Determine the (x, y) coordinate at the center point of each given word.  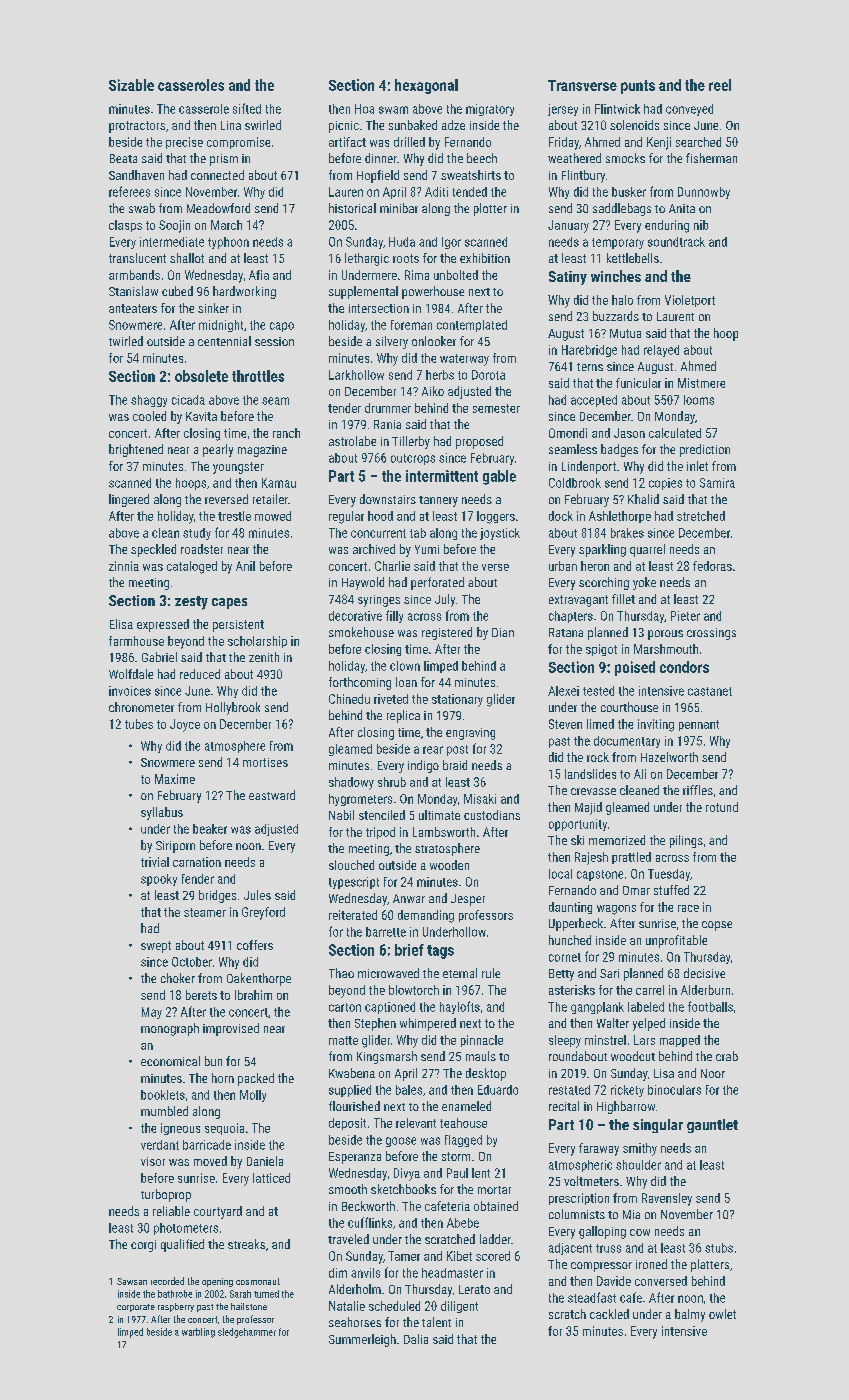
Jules (257, 895)
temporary (618, 243)
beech (482, 158)
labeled (646, 1007)
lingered (129, 500)
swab (142, 208)
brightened (136, 450)
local (560, 874)
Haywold (363, 583)
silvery (392, 342)
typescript (354, 883)
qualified (182, 1245)
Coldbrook (575, 483)
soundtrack (676, 242)
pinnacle (482, 1041)
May (152, 1013)
